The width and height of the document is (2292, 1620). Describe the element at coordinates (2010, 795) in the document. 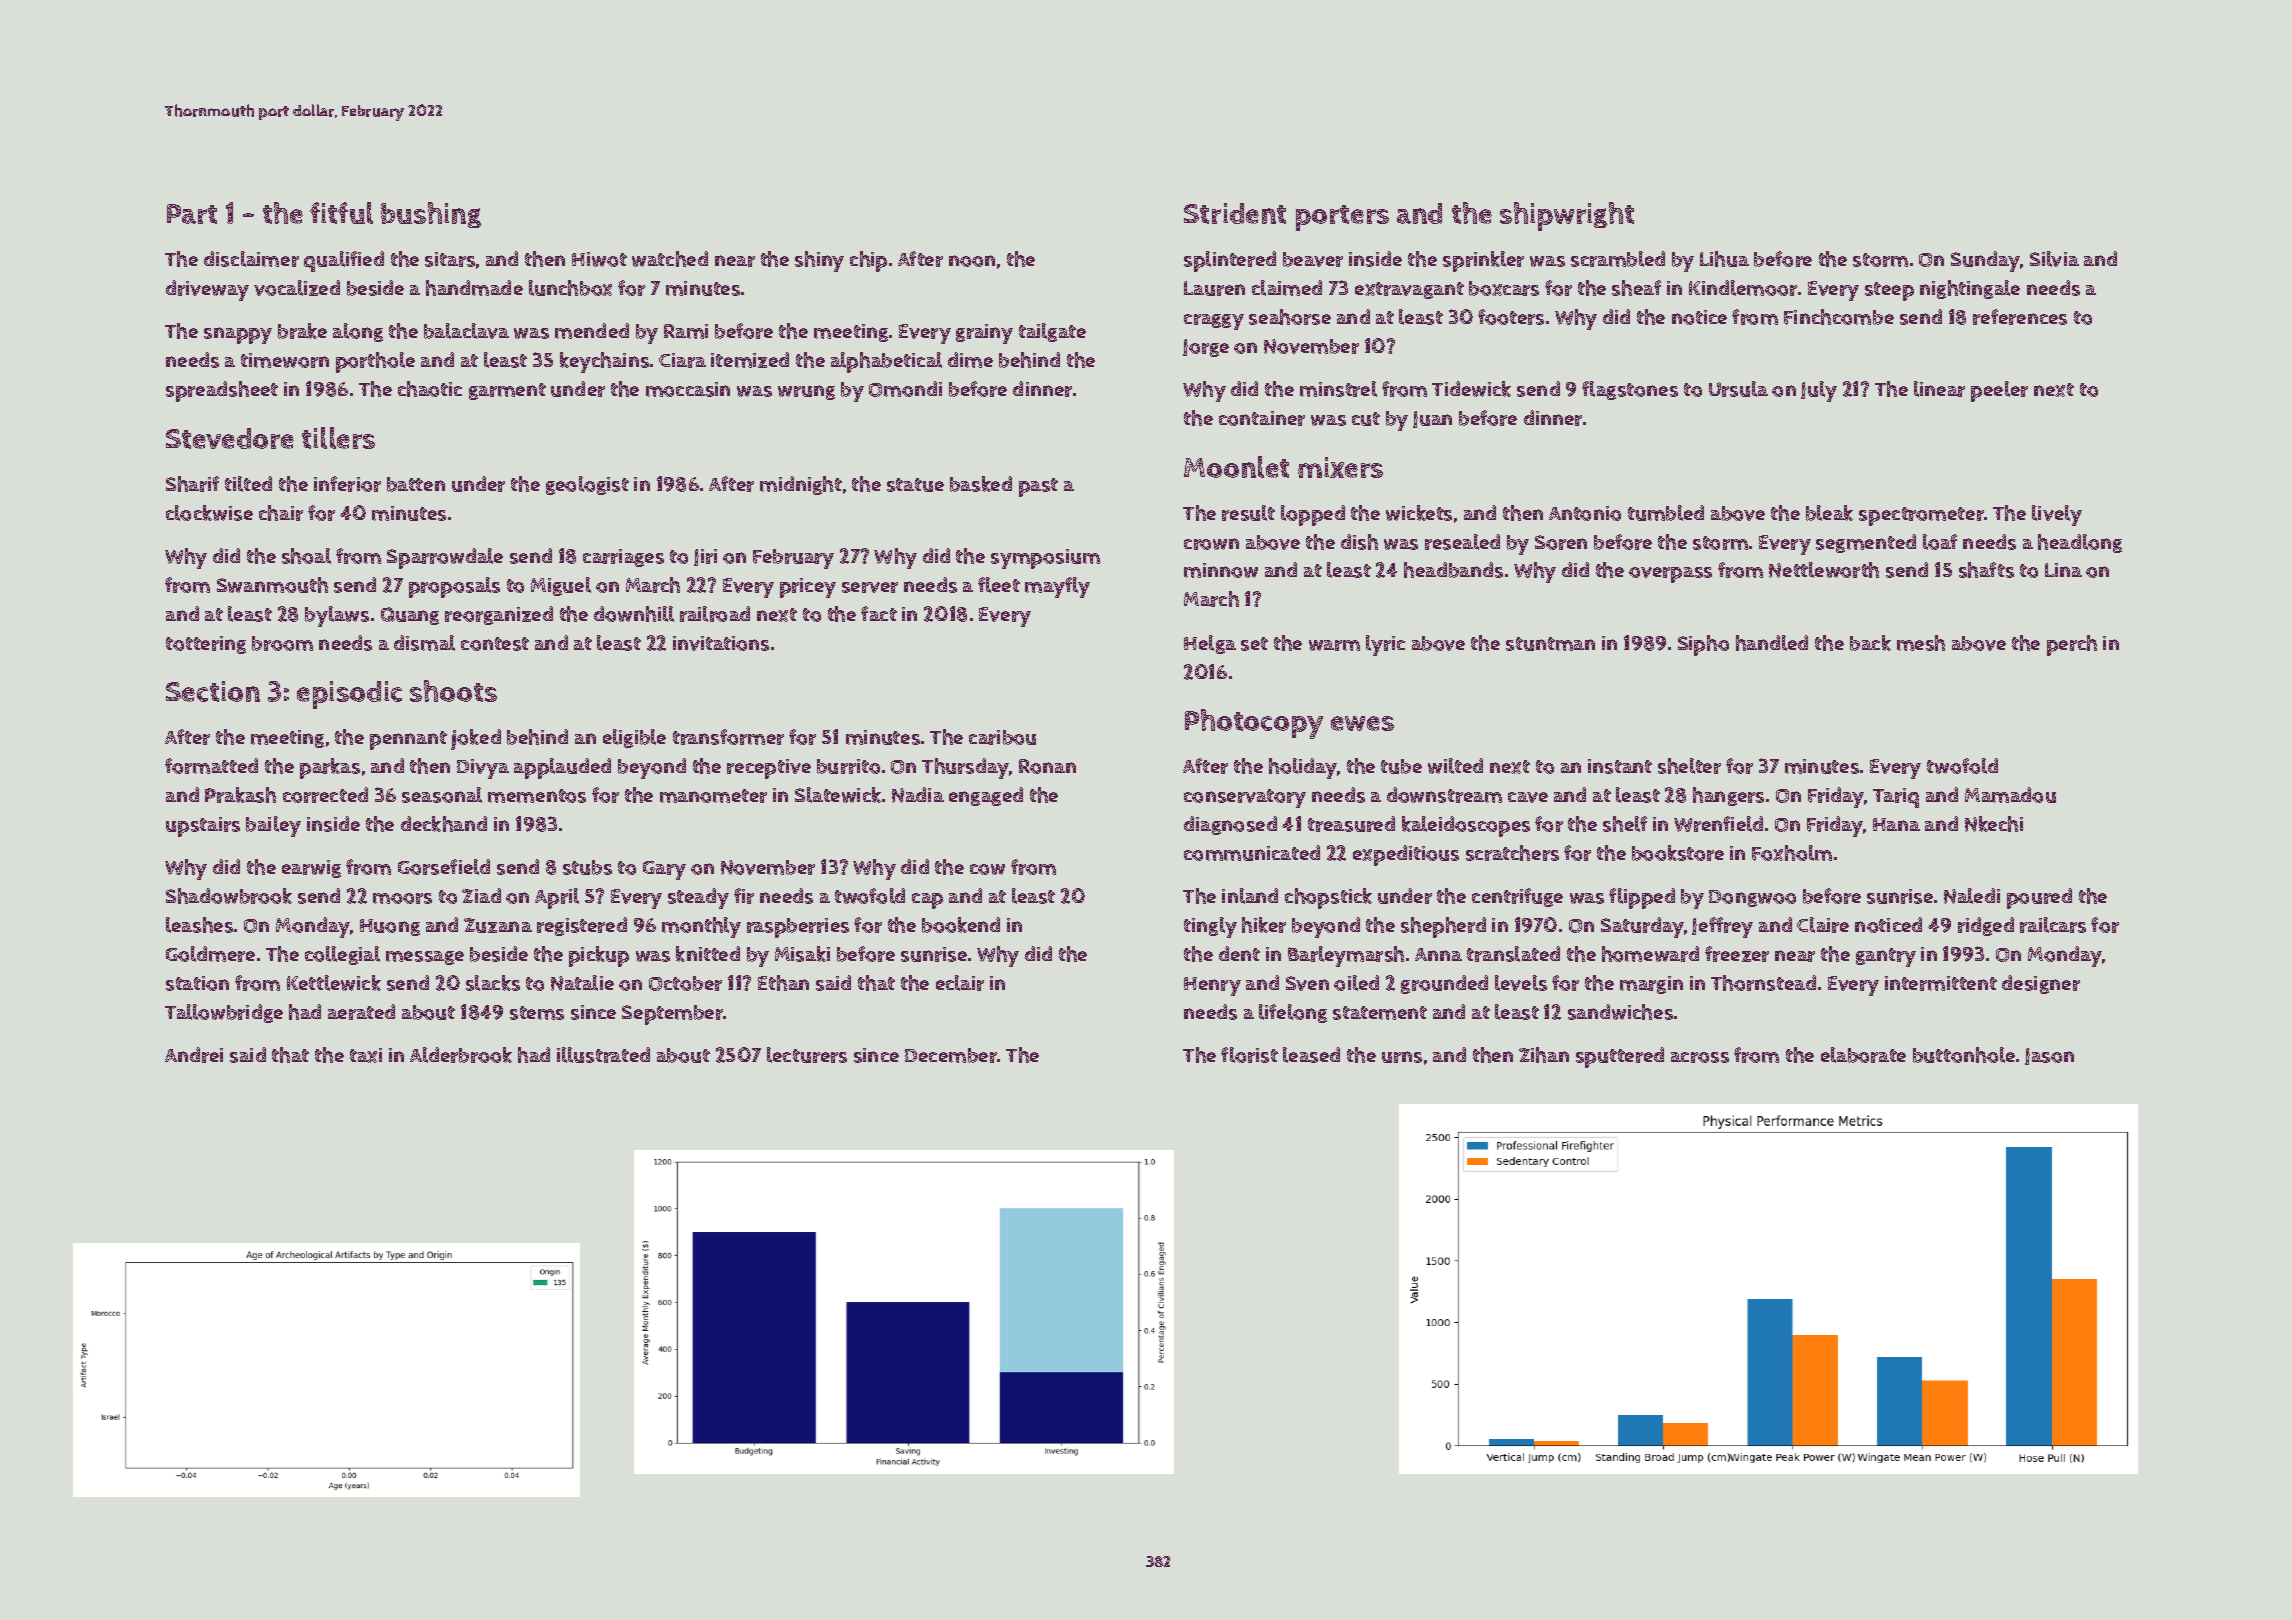

I see `Mamadou` at that location.
